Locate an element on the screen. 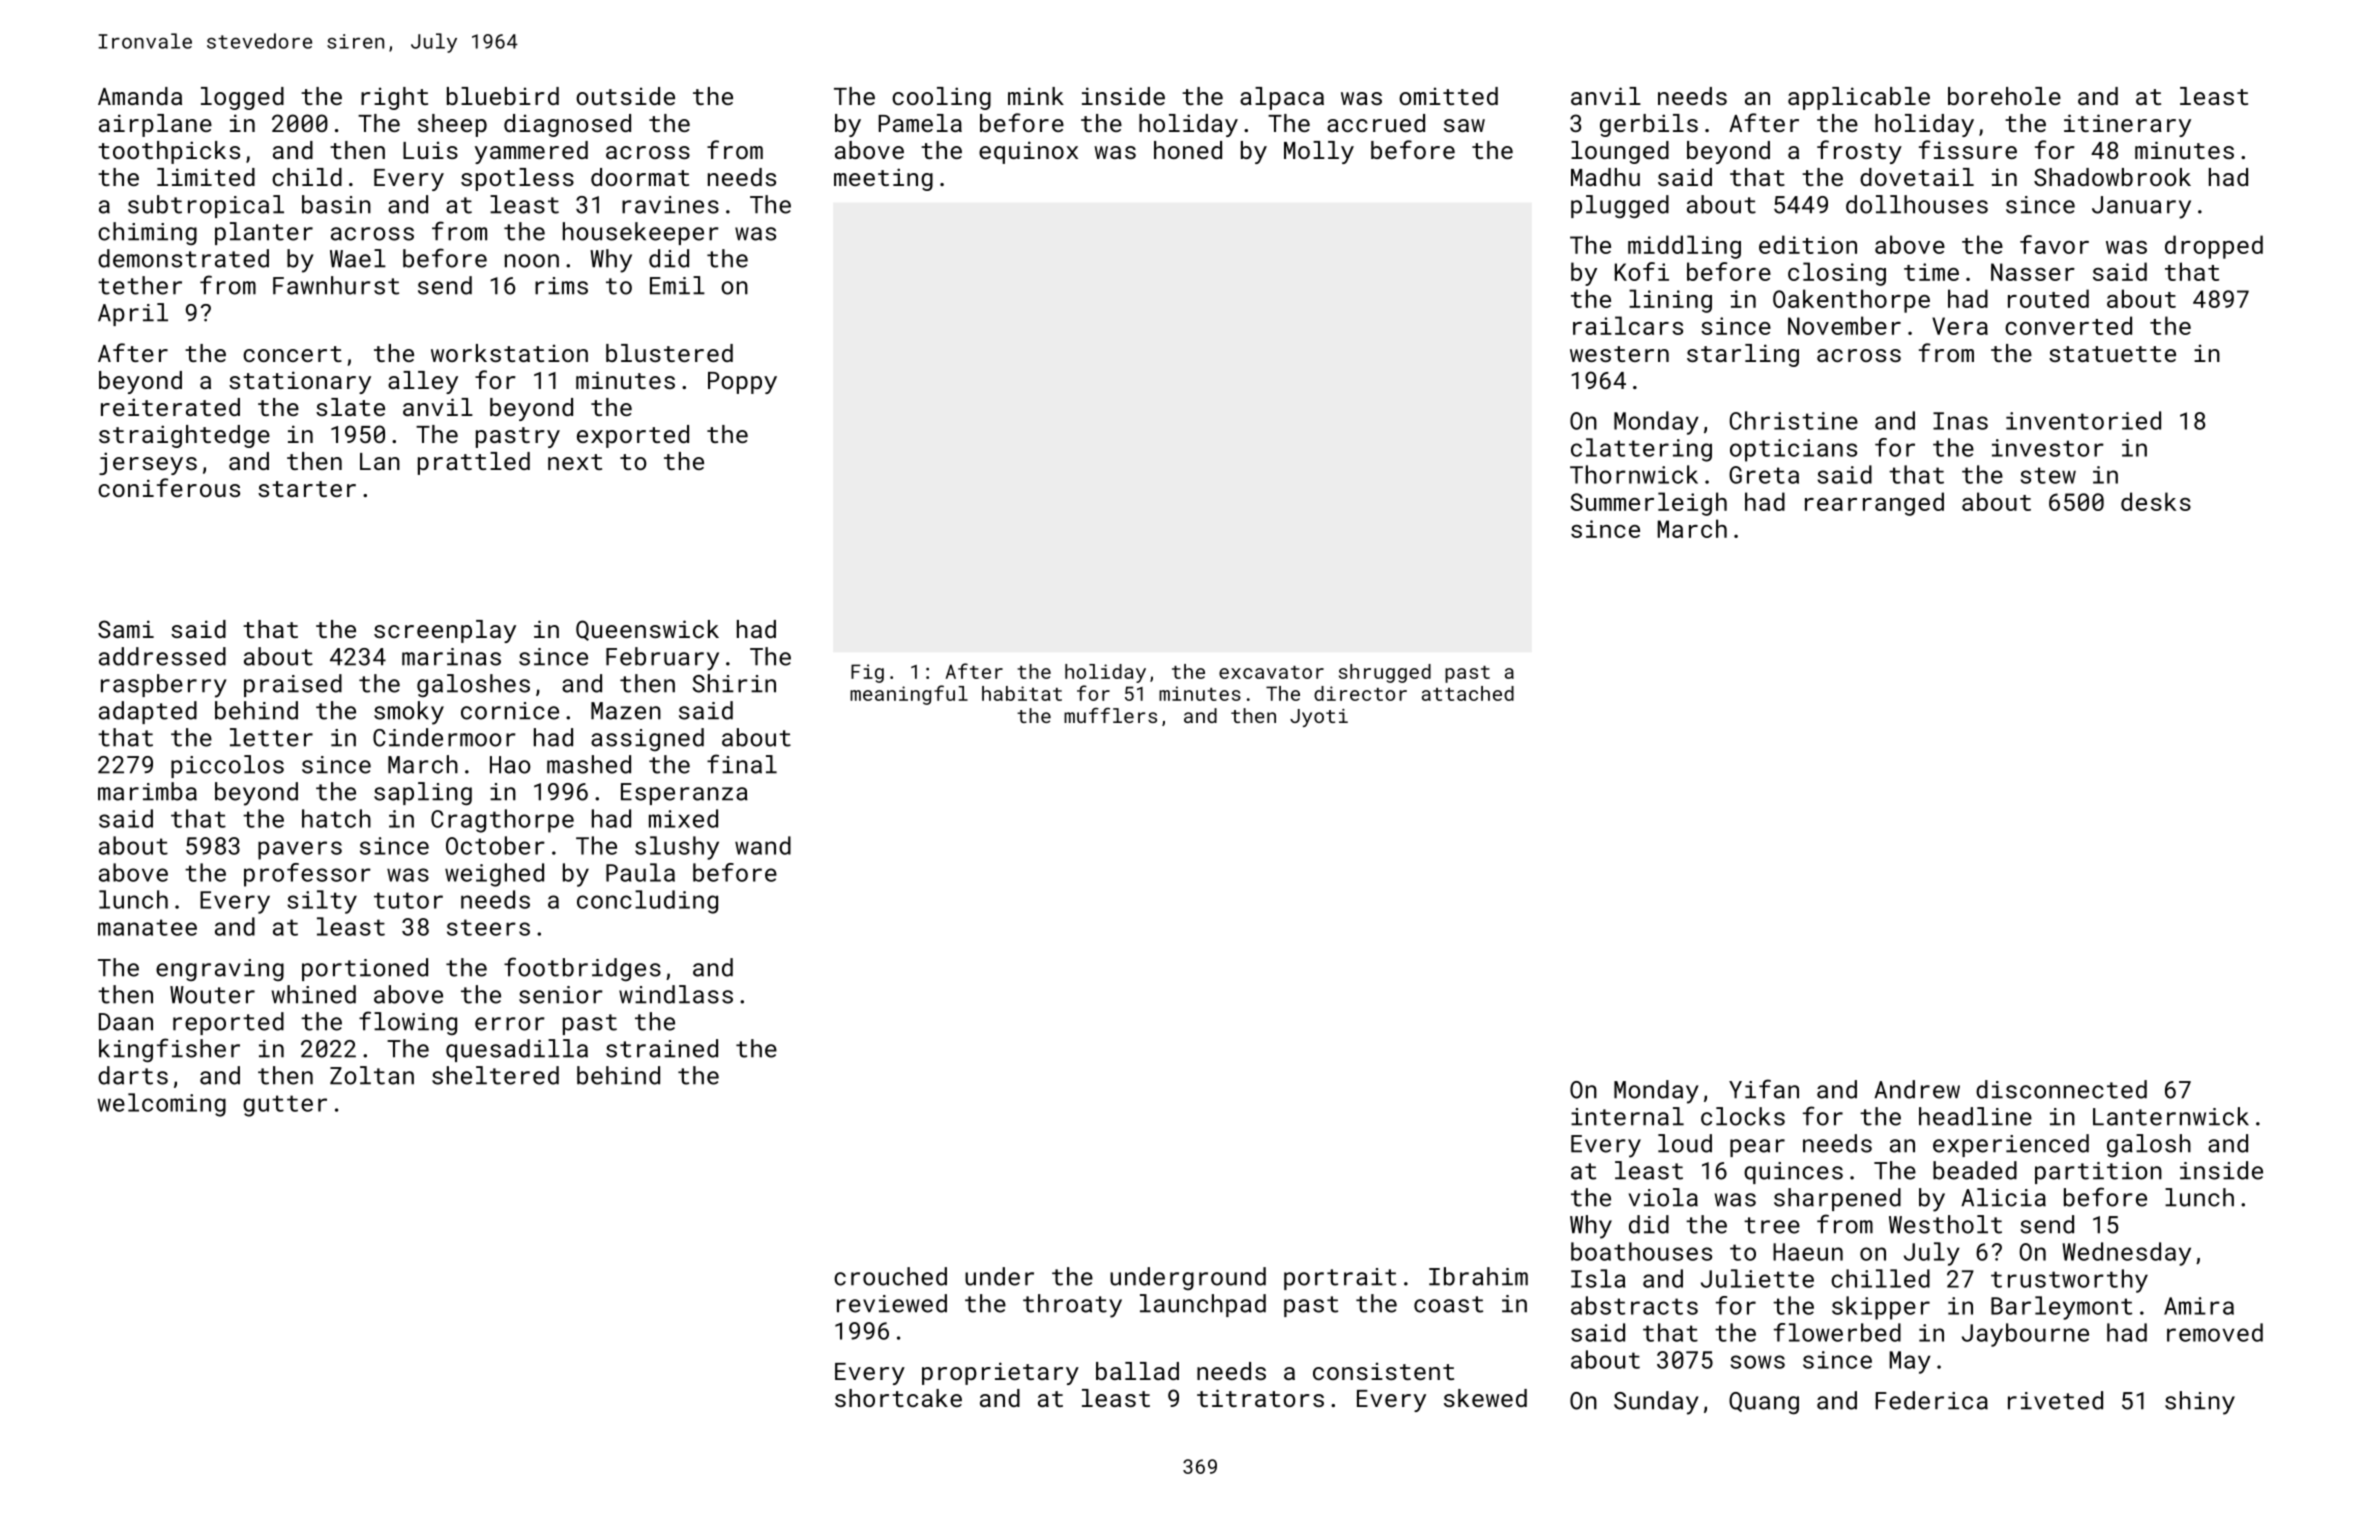 The image size is (2365, 1530). wand is located at coordinates (763, 845).
